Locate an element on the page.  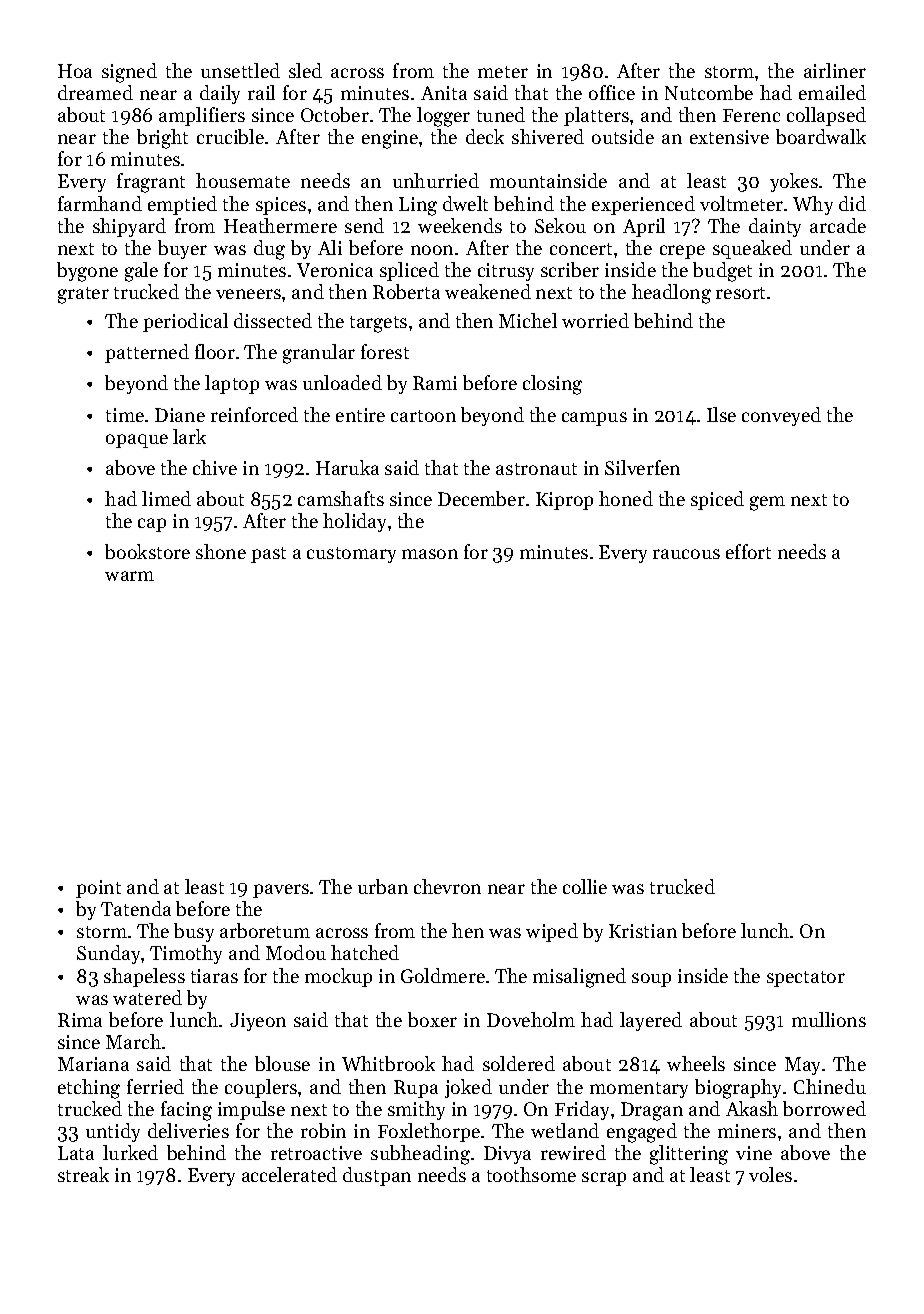
boardwalk is located at coordinates (821, 136).
